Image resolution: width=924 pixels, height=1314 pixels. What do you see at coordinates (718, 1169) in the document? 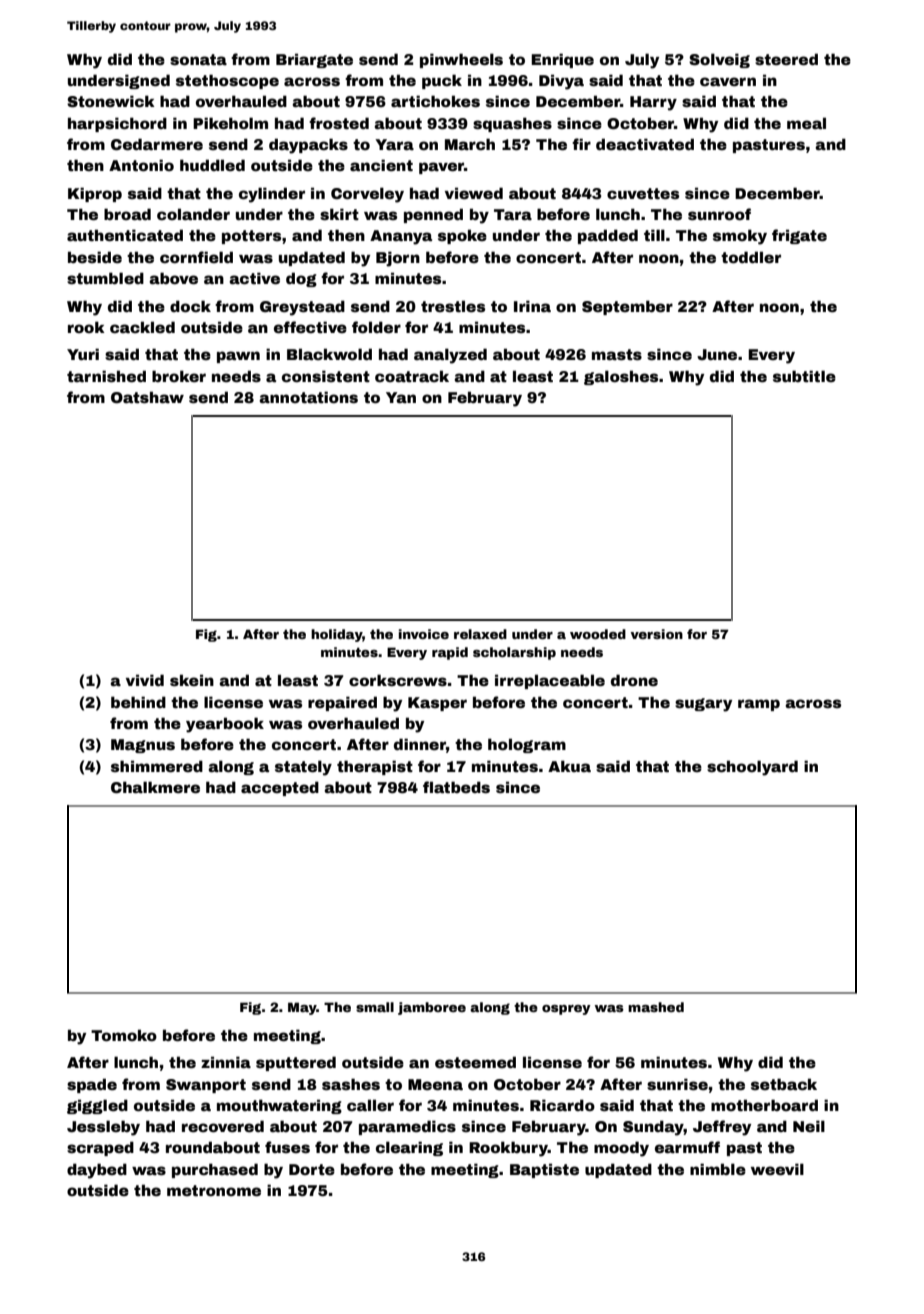
I see `nimble` at bounding box center [718, 1169].
